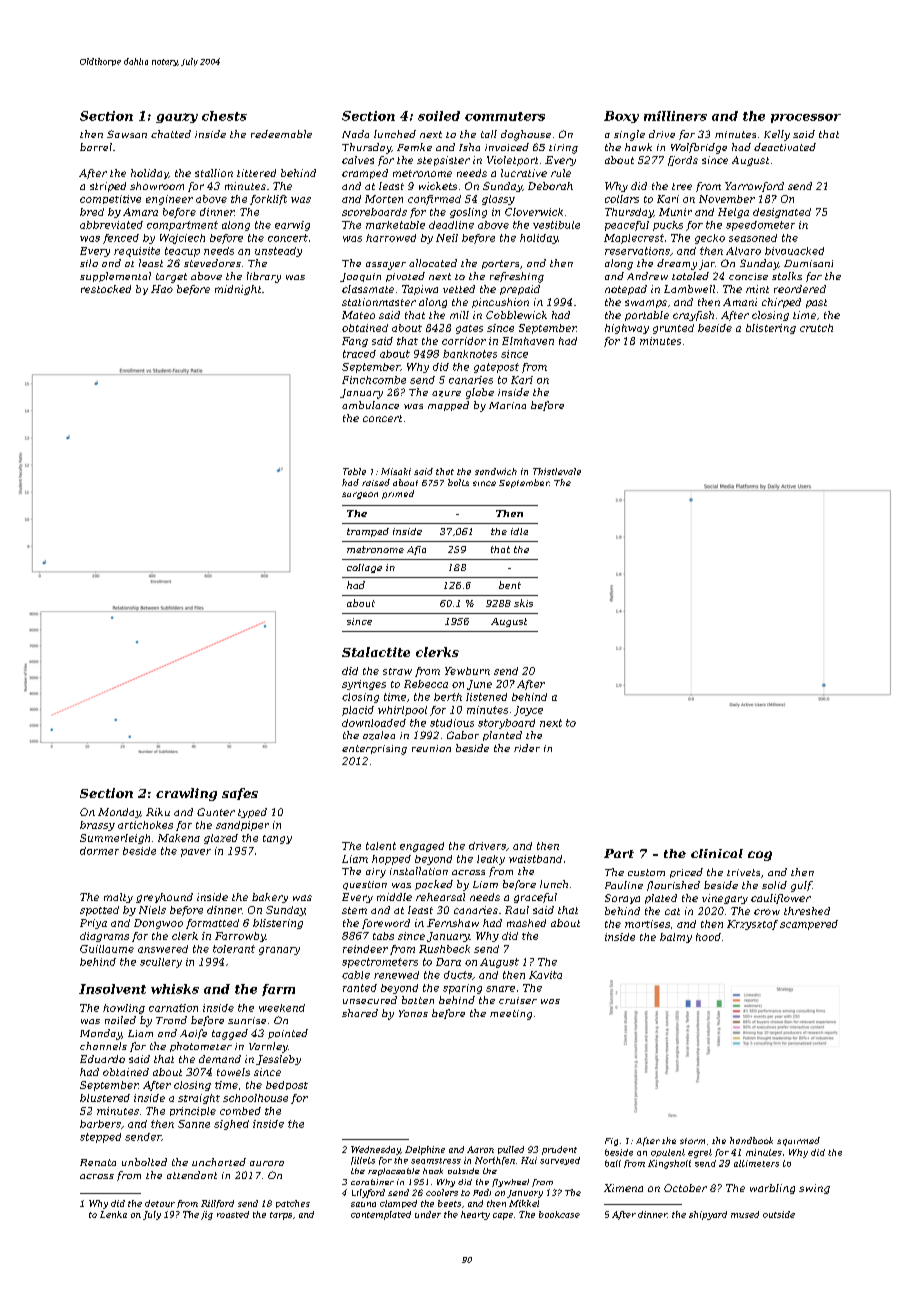 This page has height=1308, width=924. Describe the element at coordinates (676, 938) in the page. I see `balmy` at that location.
